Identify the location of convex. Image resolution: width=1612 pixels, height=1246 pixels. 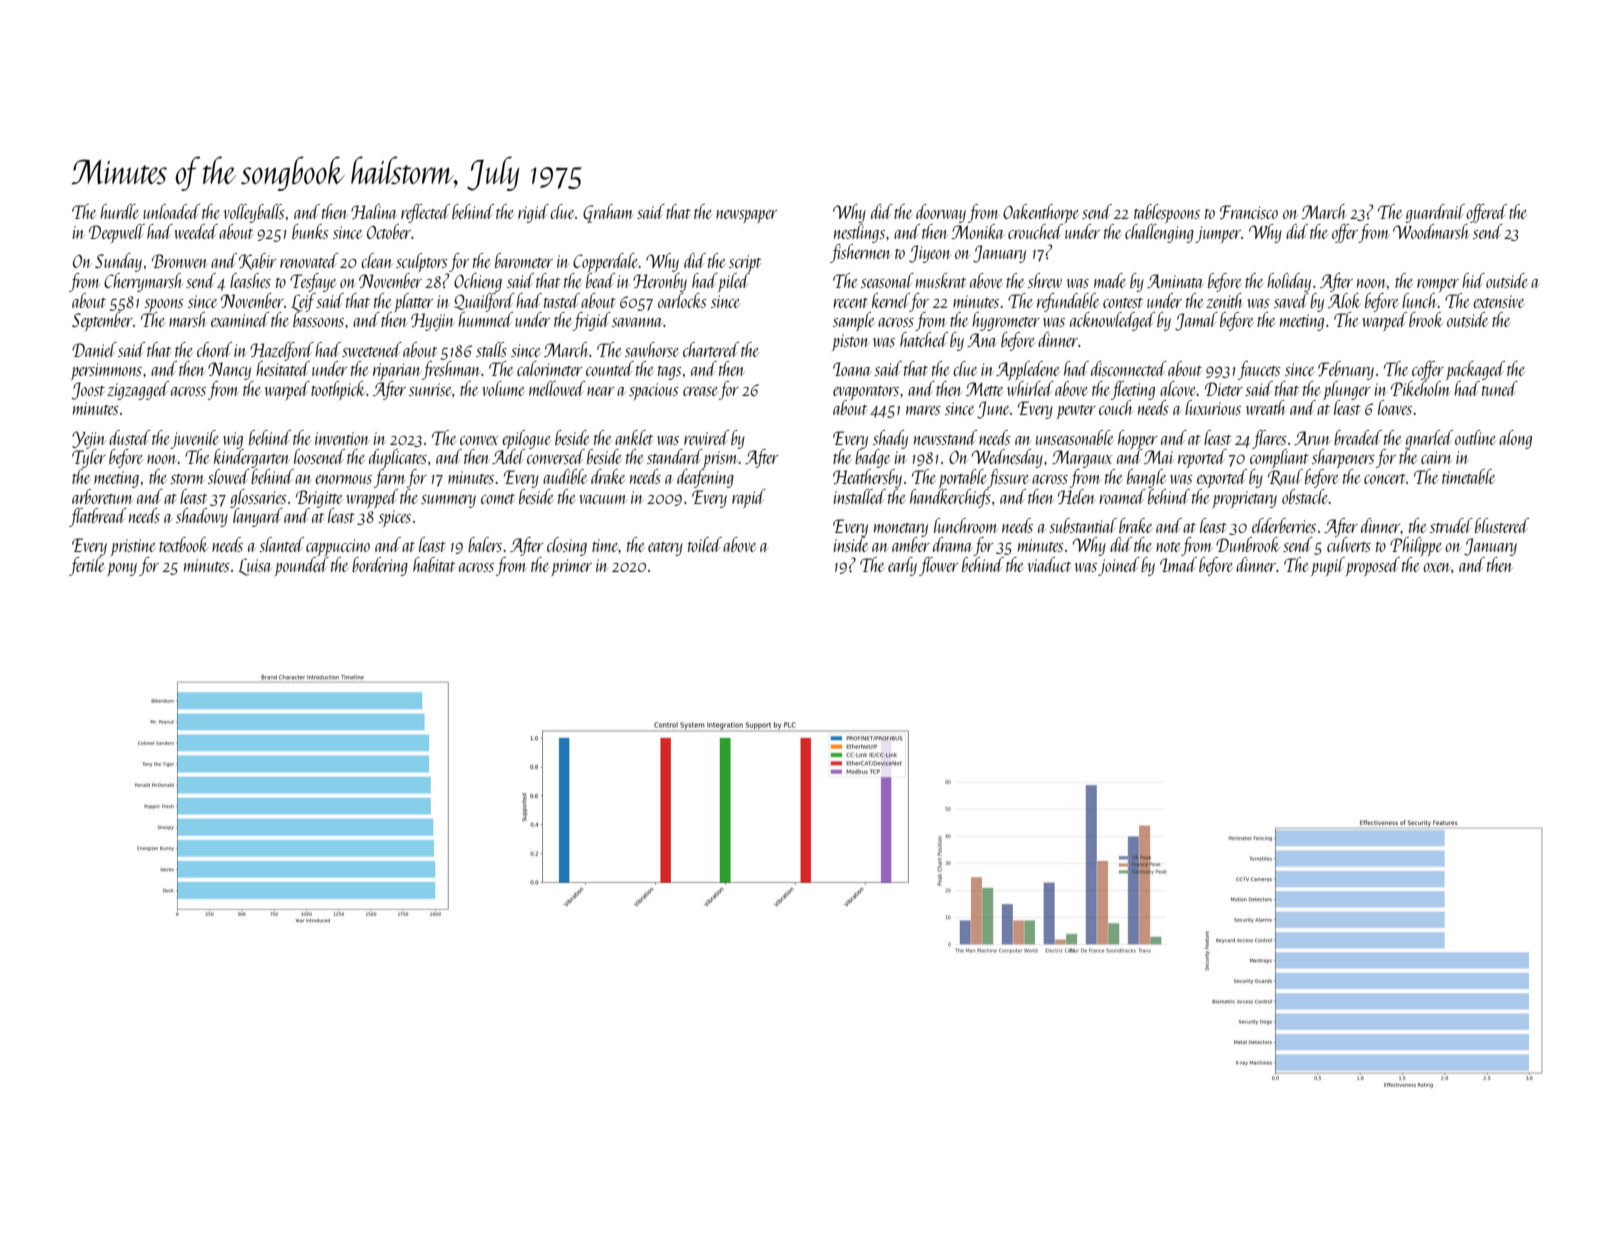
(479, 440).
